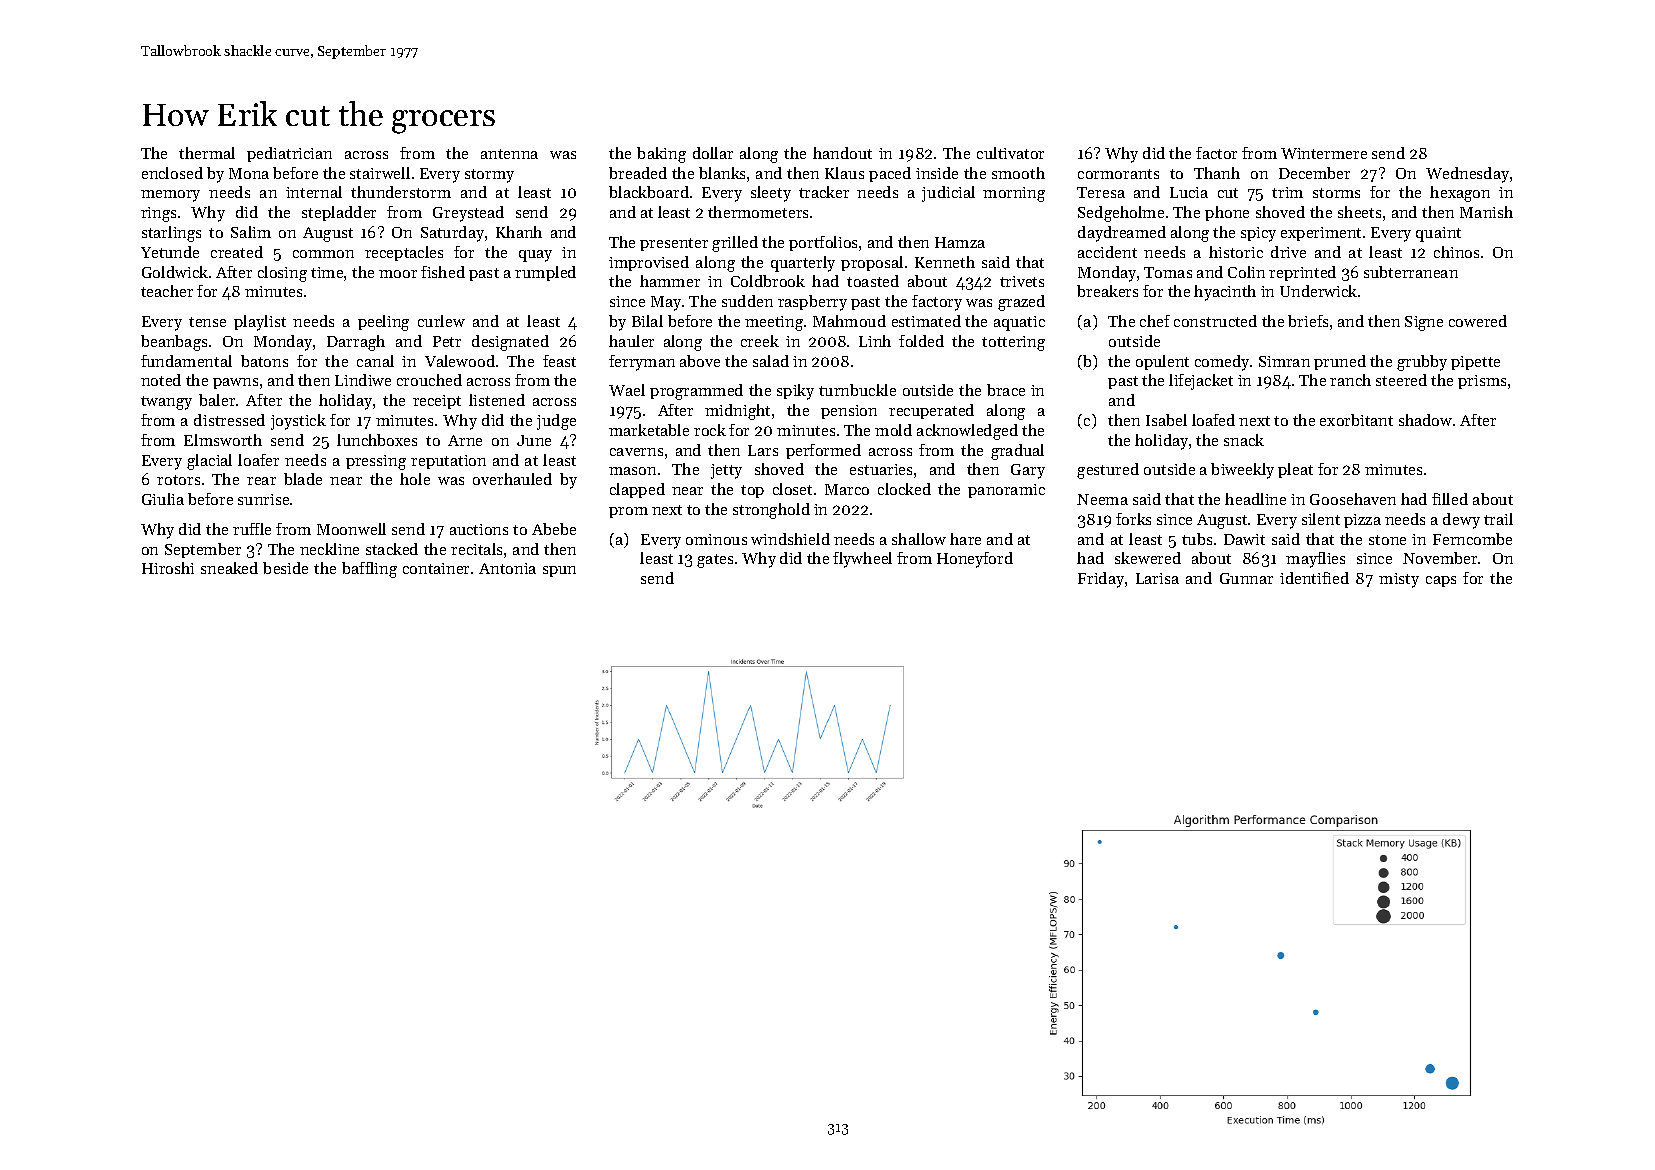 Image resolution: width=1655 pixels, height=1170 pixels. I want to click on pediatrician, so click(289, 154).
